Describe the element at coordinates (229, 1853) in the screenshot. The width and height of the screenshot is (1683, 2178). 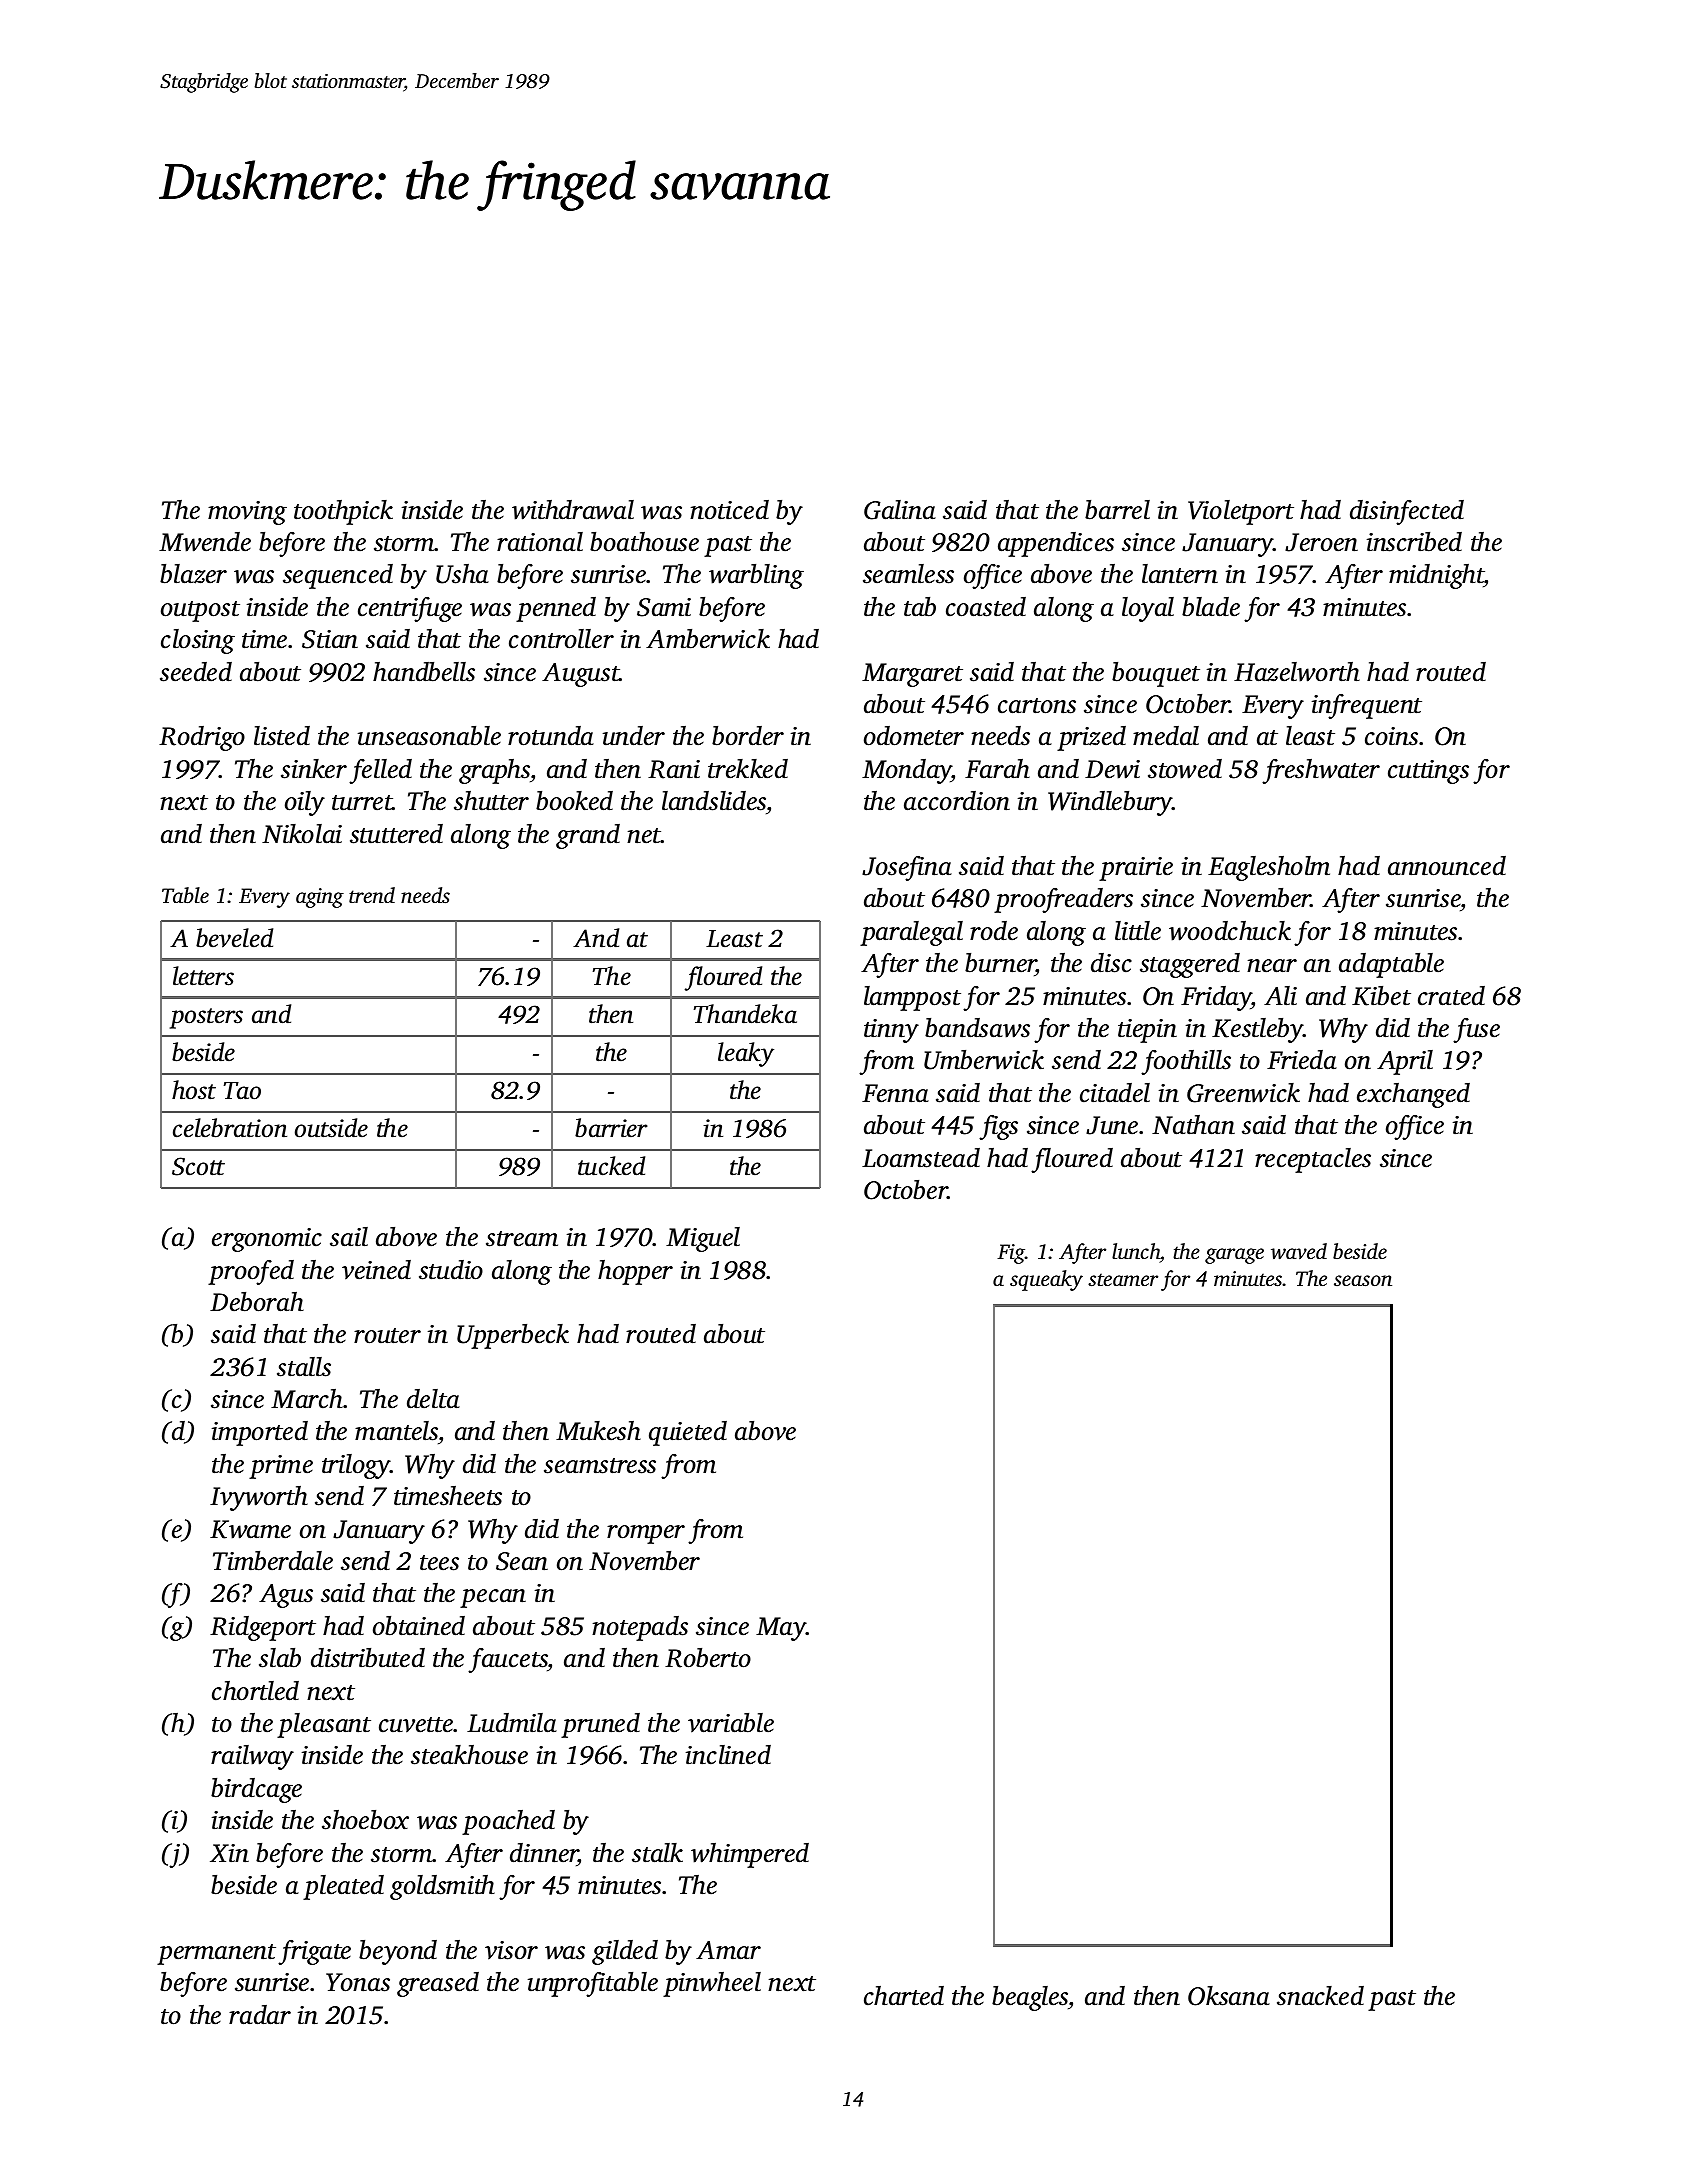
I see `Xin` at that location.
